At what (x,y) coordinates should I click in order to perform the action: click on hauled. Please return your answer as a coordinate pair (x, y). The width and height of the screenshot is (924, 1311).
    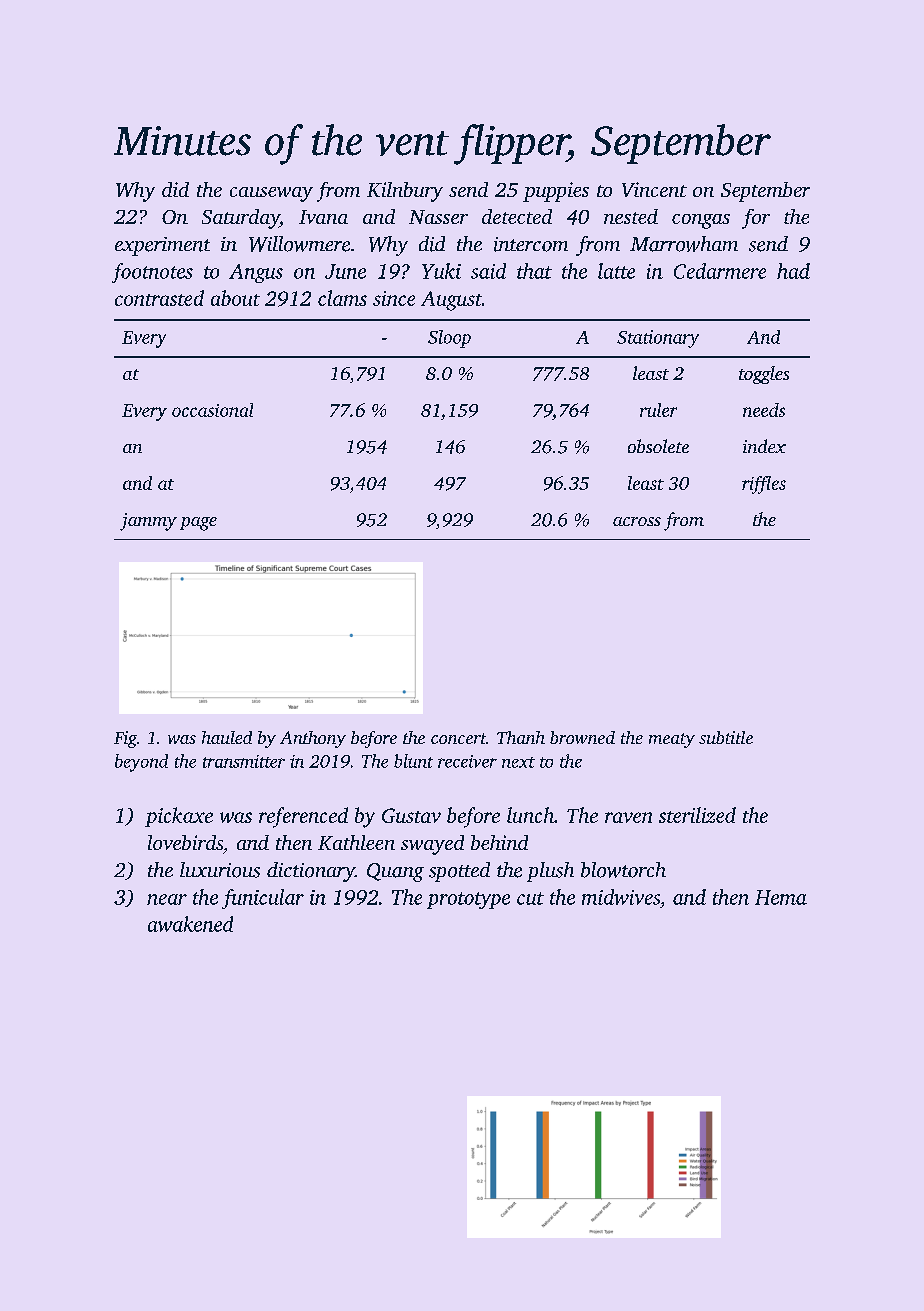
    Looking at the image, I should click on (227, 737).
